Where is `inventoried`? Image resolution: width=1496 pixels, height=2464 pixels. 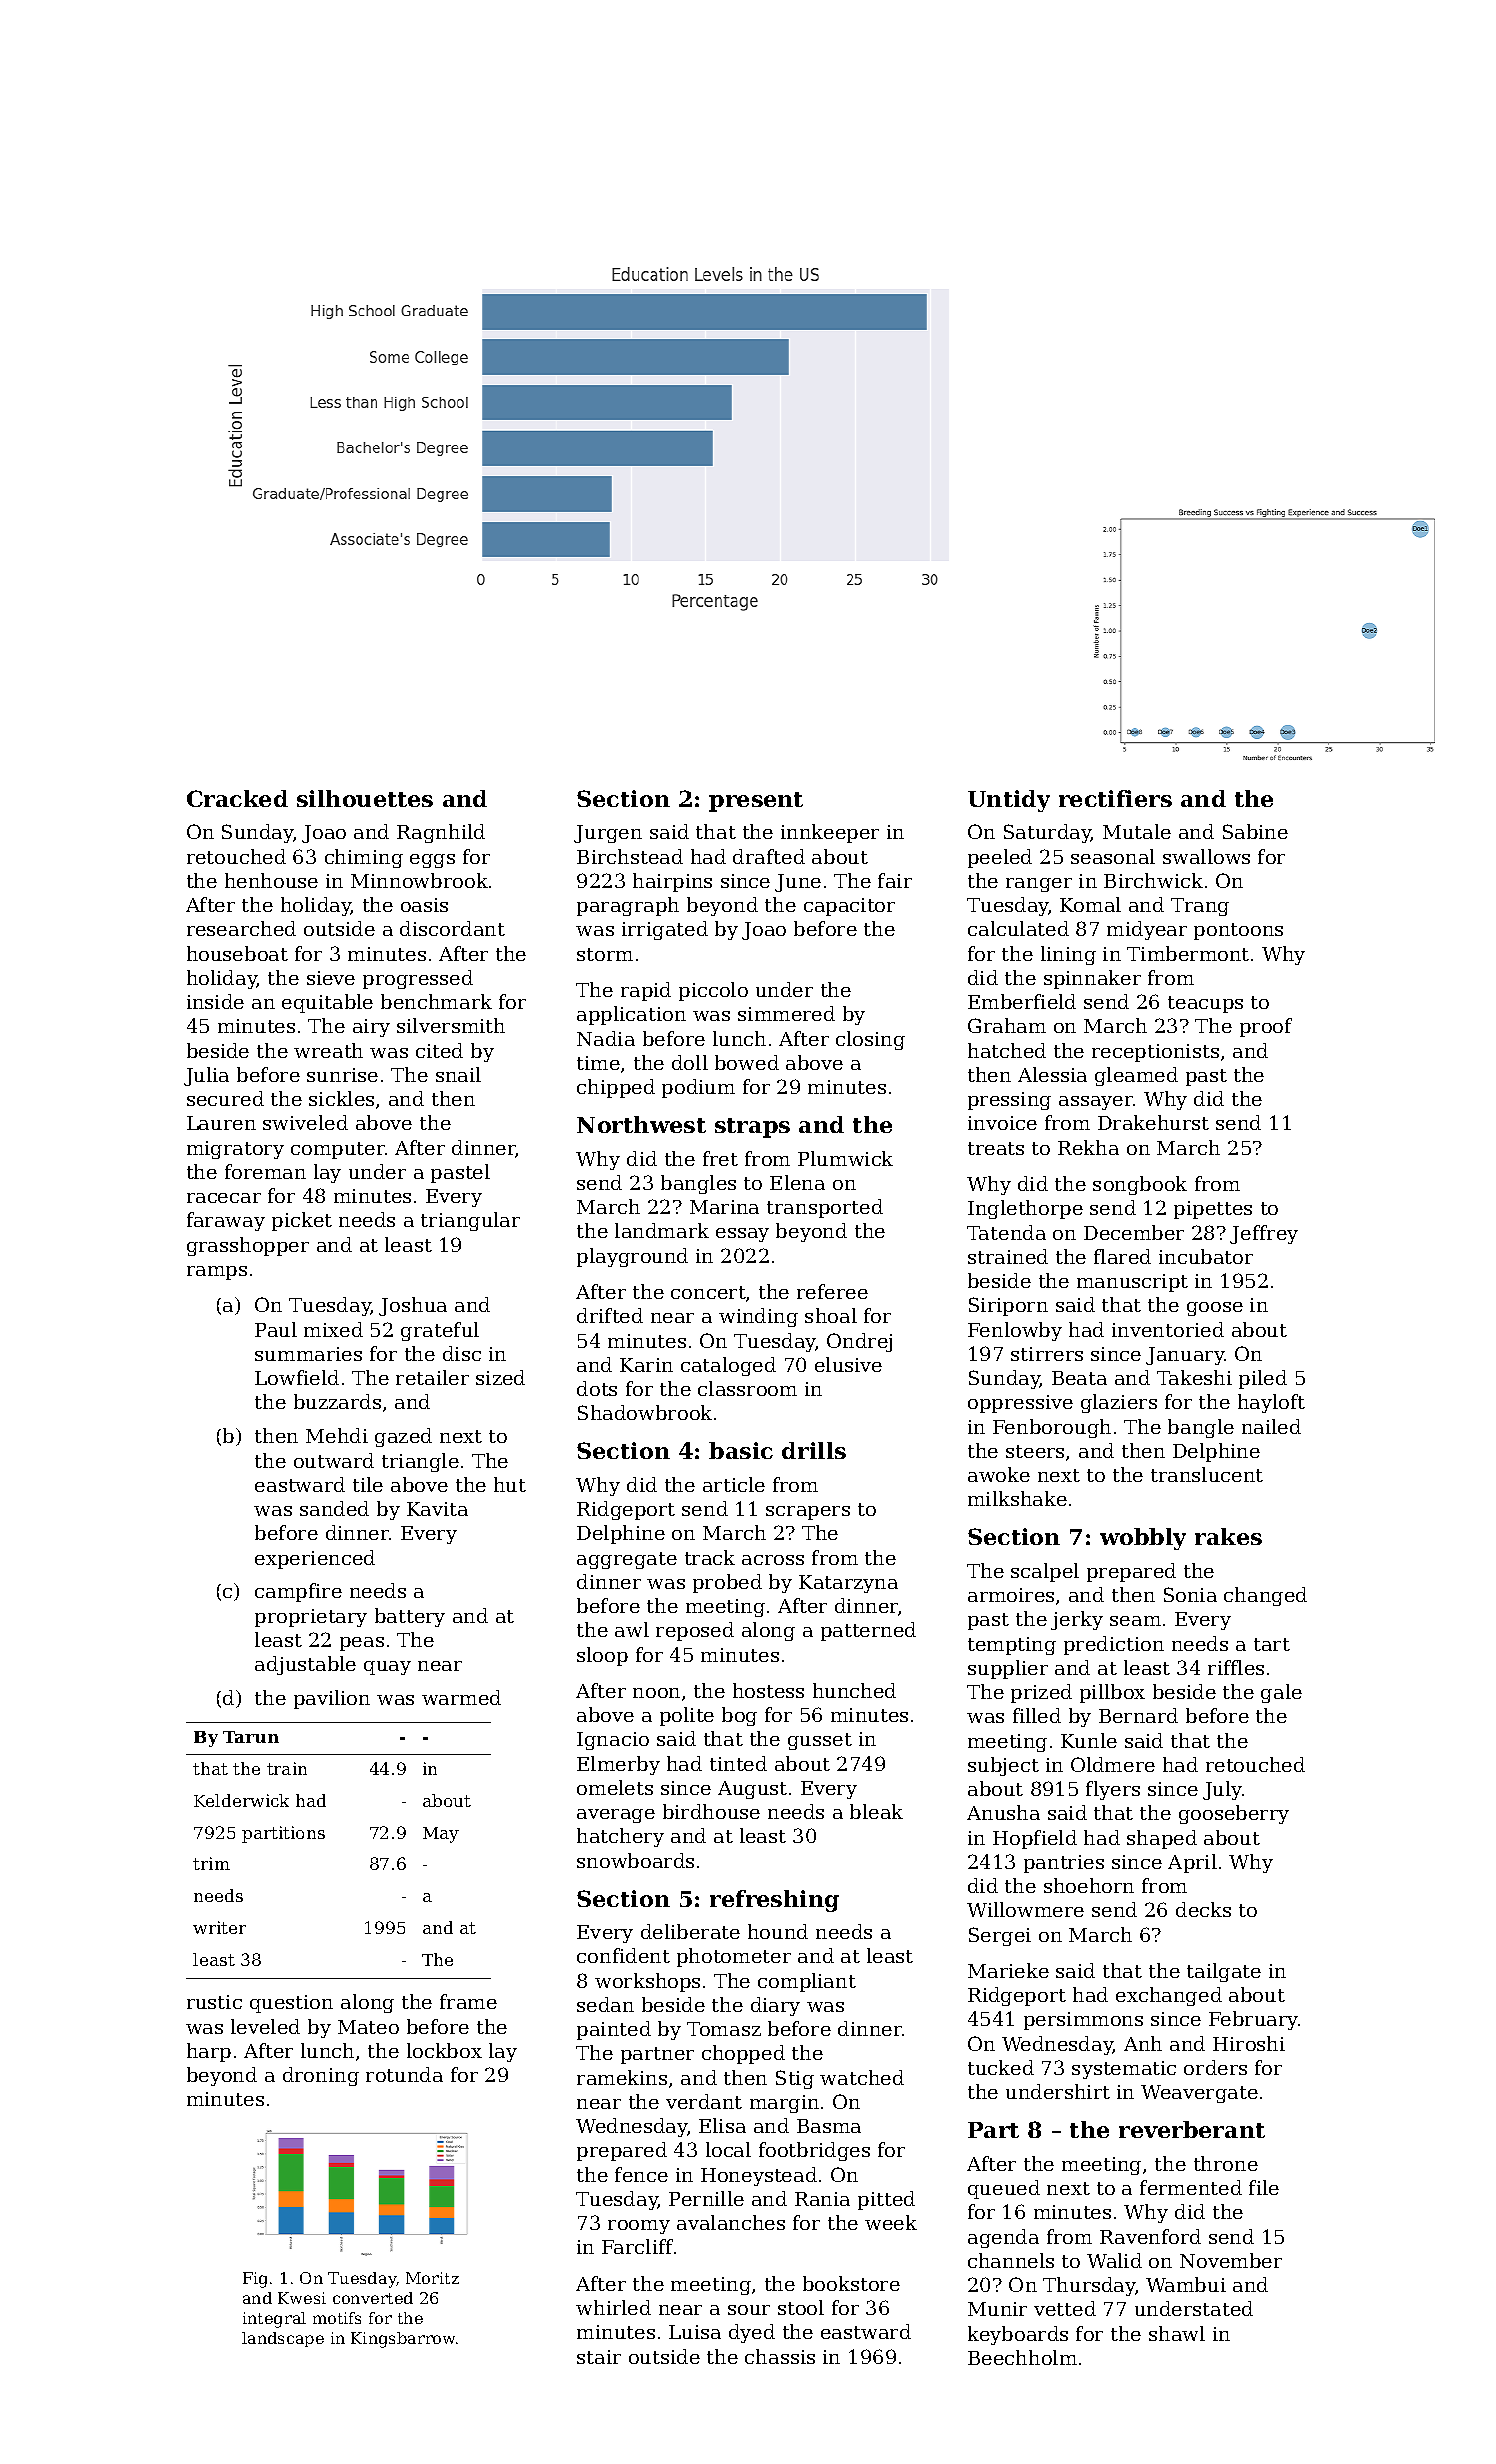
inventoried is located at coordinates (1168, 1329).
